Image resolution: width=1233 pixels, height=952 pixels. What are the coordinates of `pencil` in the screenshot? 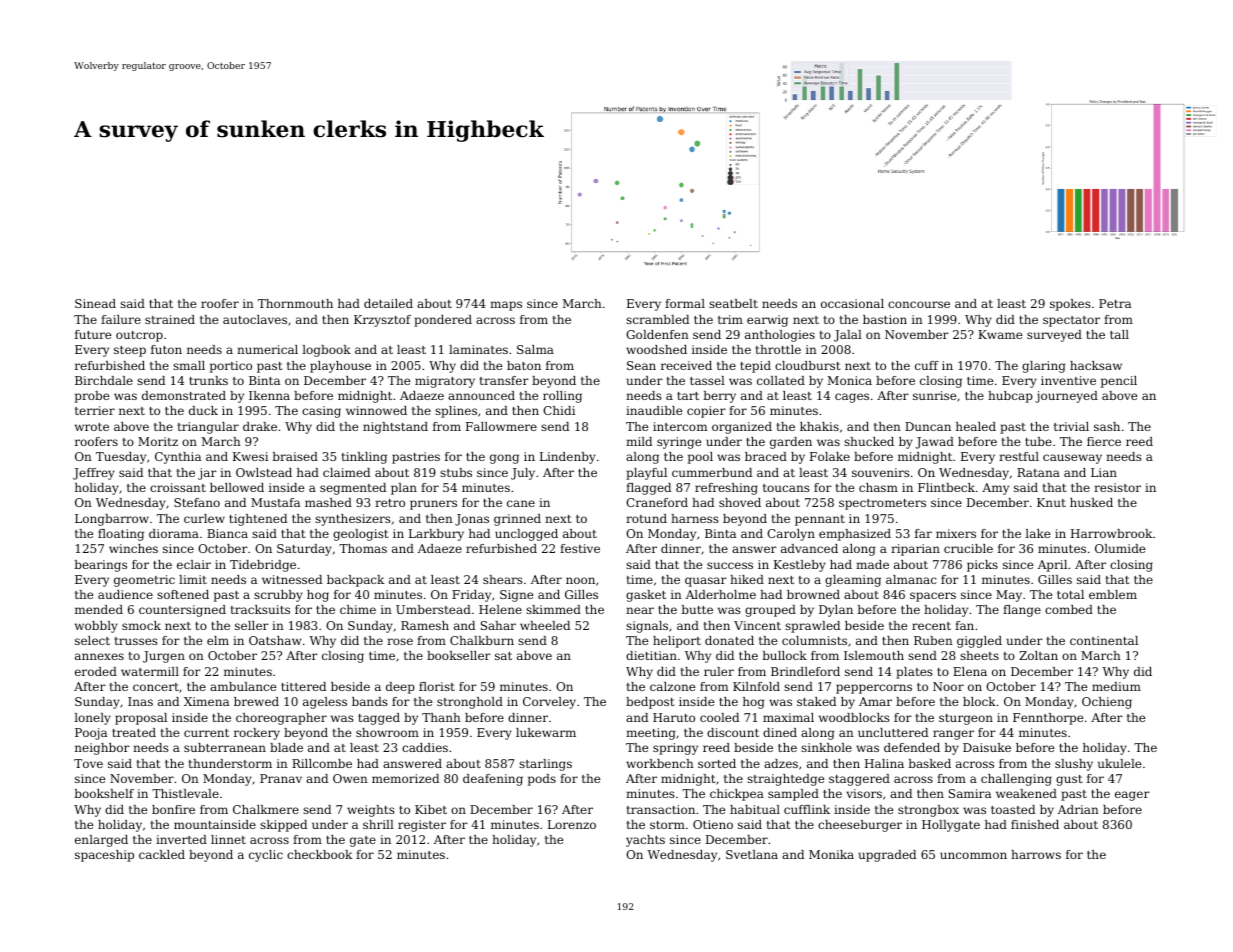 It's located at (1119, 382).
